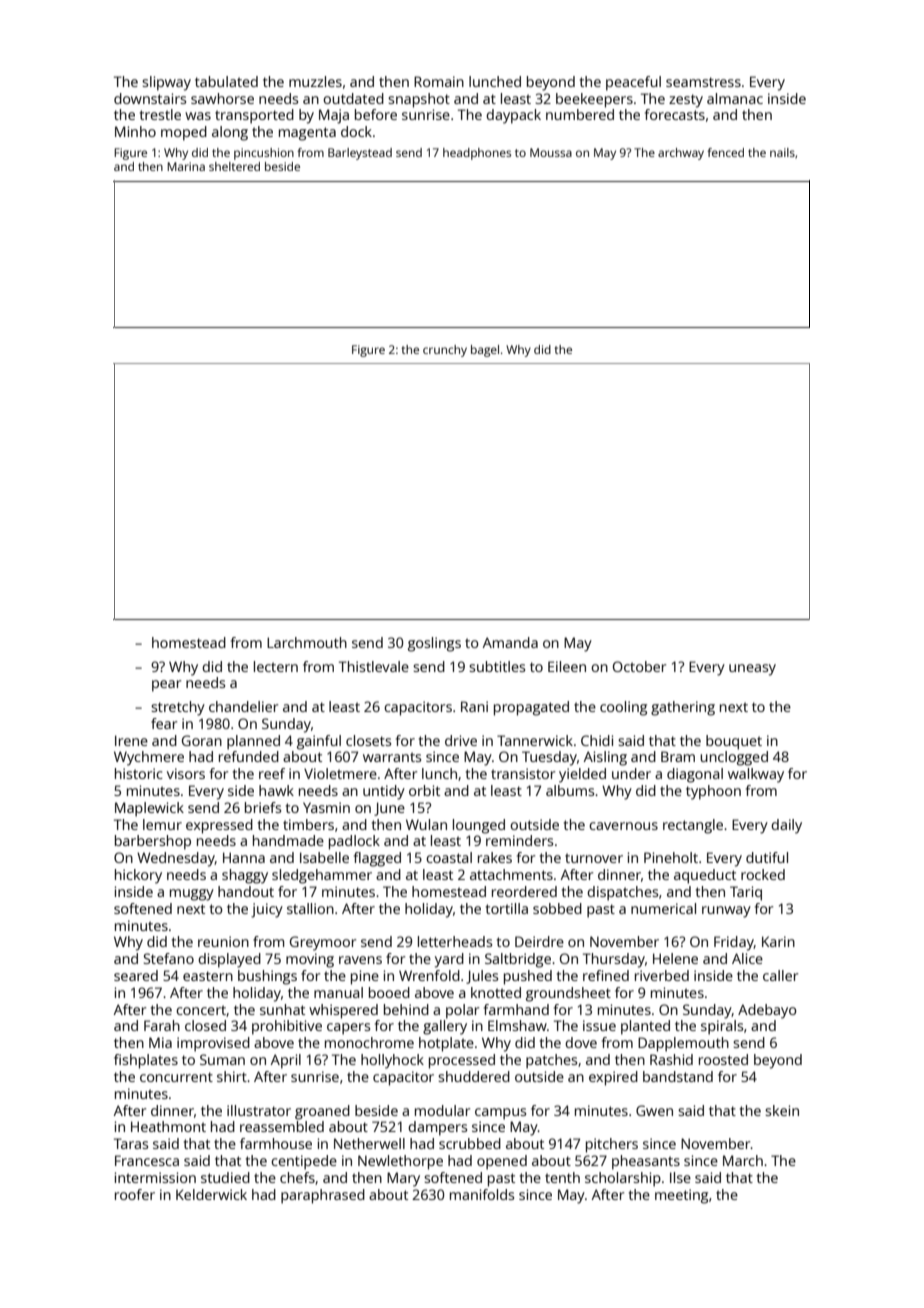 The width and height of the screenshot is (924, 1308). What do you see at coordinates (307, 642) in the screenshot?
I see `Larchmouth` at bounding box center [307, 642].
